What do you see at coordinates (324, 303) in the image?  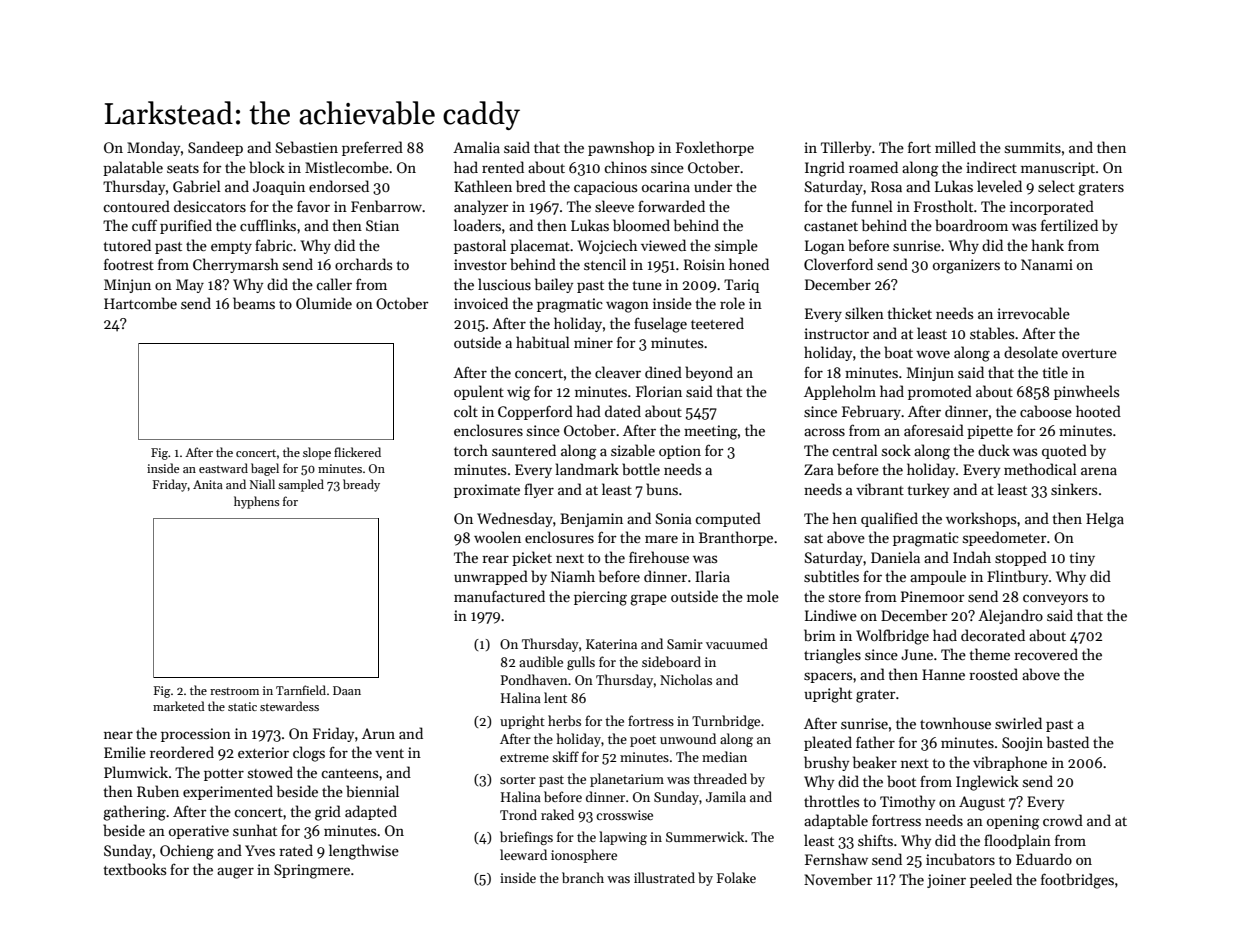 I see `Olumide` at bounding box center [324, 303].
